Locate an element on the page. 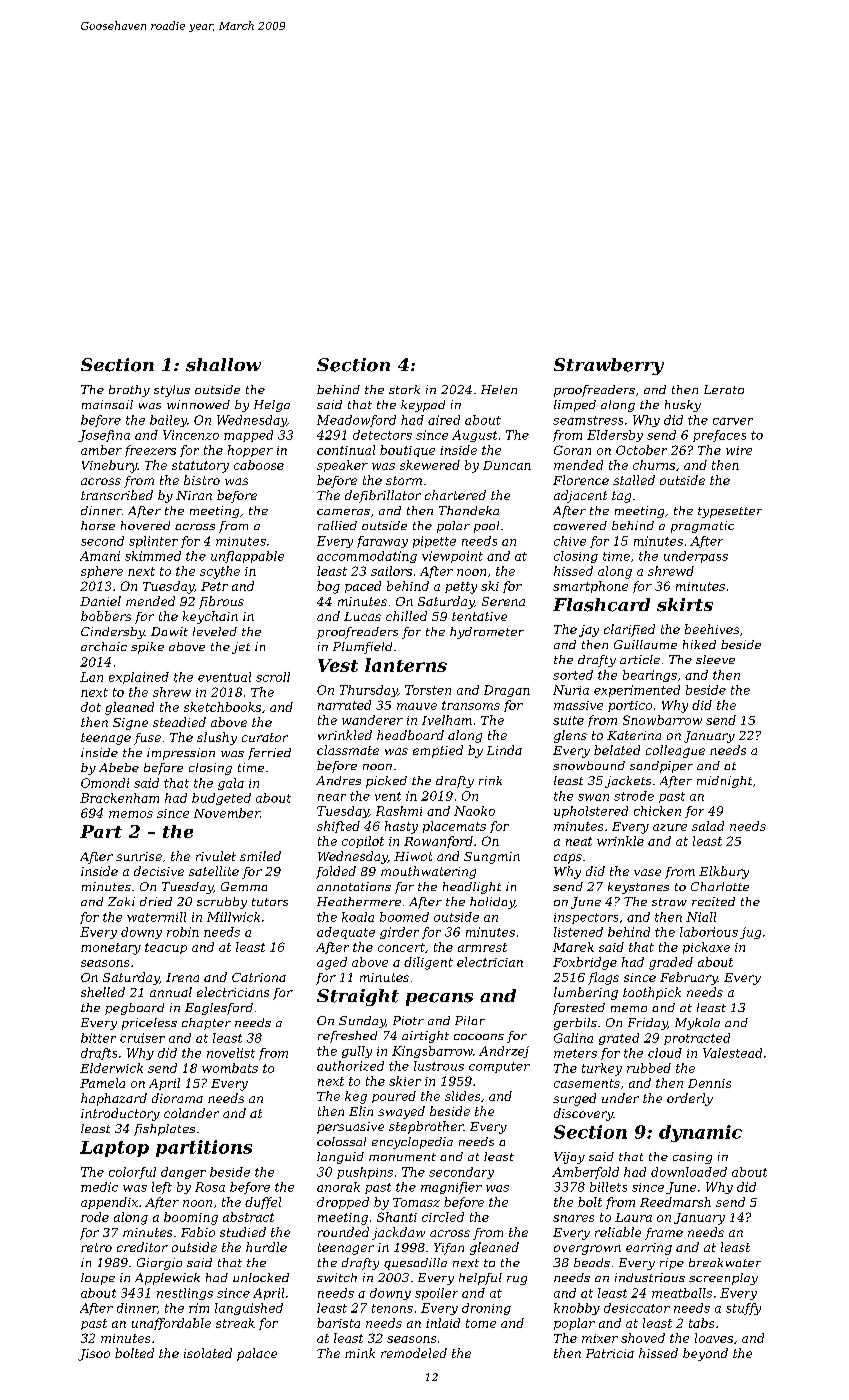 The width and height of the image is (849, 1400). inspectors is located at coordinates (586, 918).
